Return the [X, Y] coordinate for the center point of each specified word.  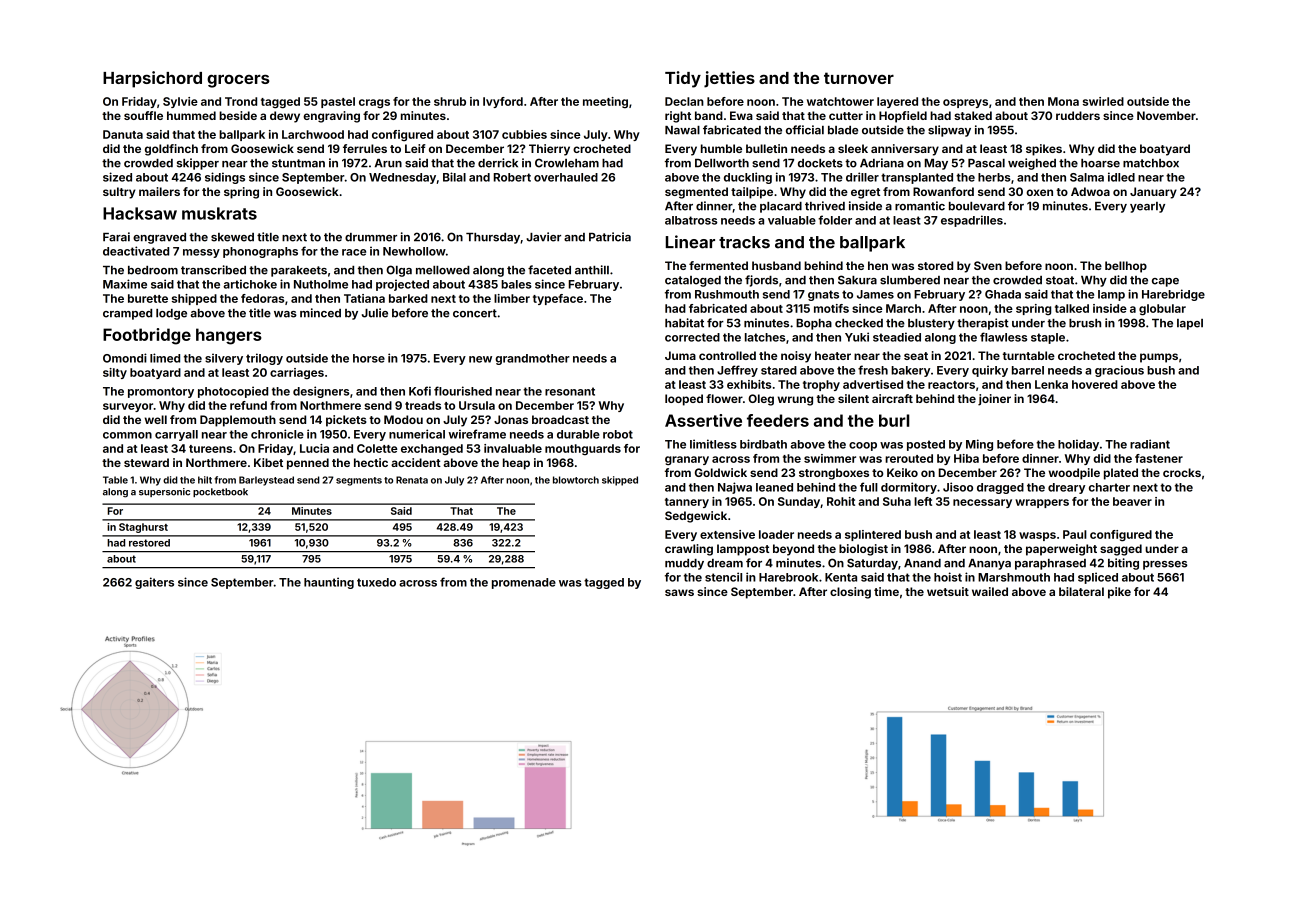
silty [115, 373]
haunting [329, 583]
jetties [729, 79]
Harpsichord [152, 79]
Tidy [683, 79]
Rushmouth [727, 294]
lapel [1190, 324]
